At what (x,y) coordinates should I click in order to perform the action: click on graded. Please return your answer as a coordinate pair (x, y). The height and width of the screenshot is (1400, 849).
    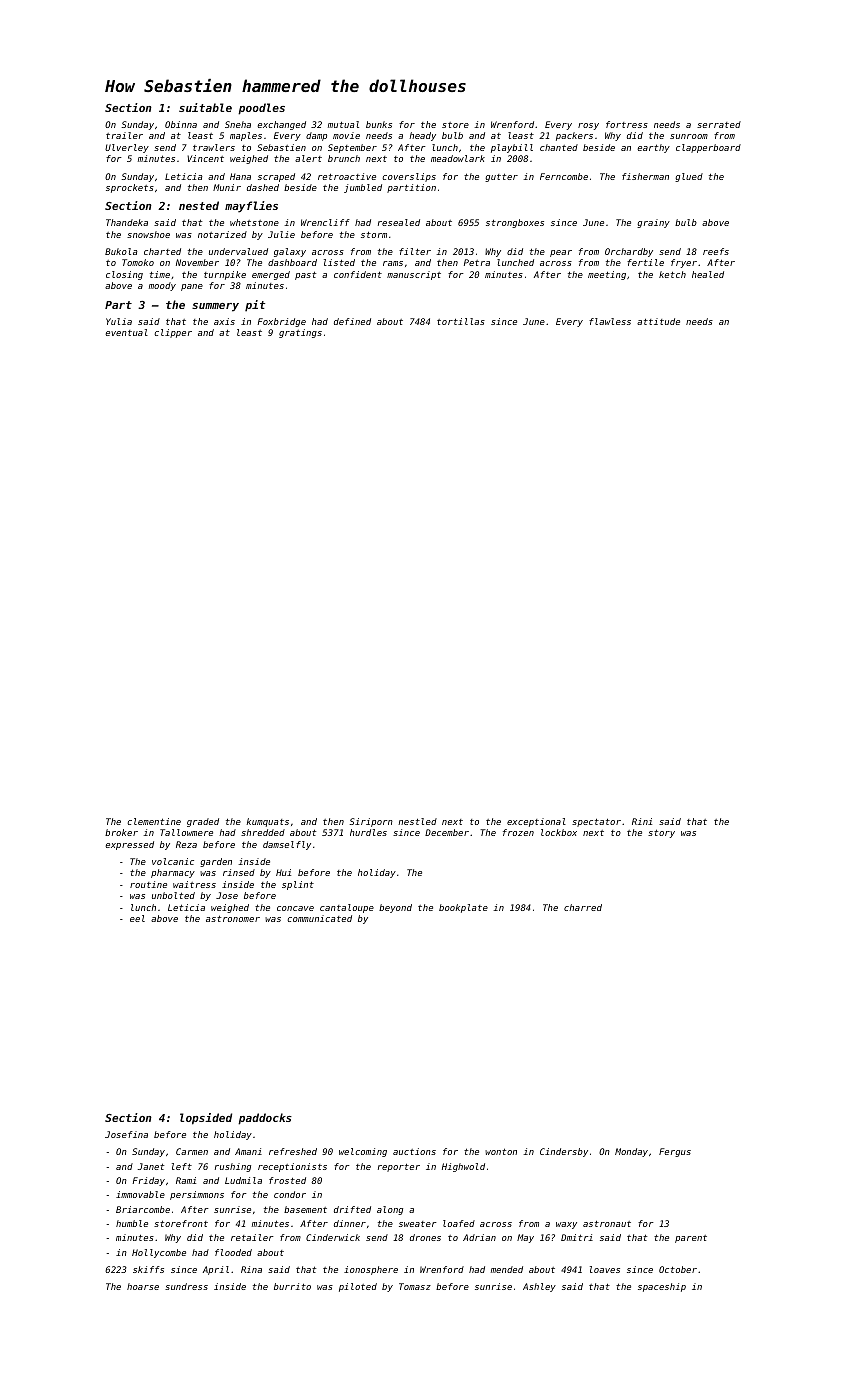
    Looking at the image, I should click on (203, 822).
